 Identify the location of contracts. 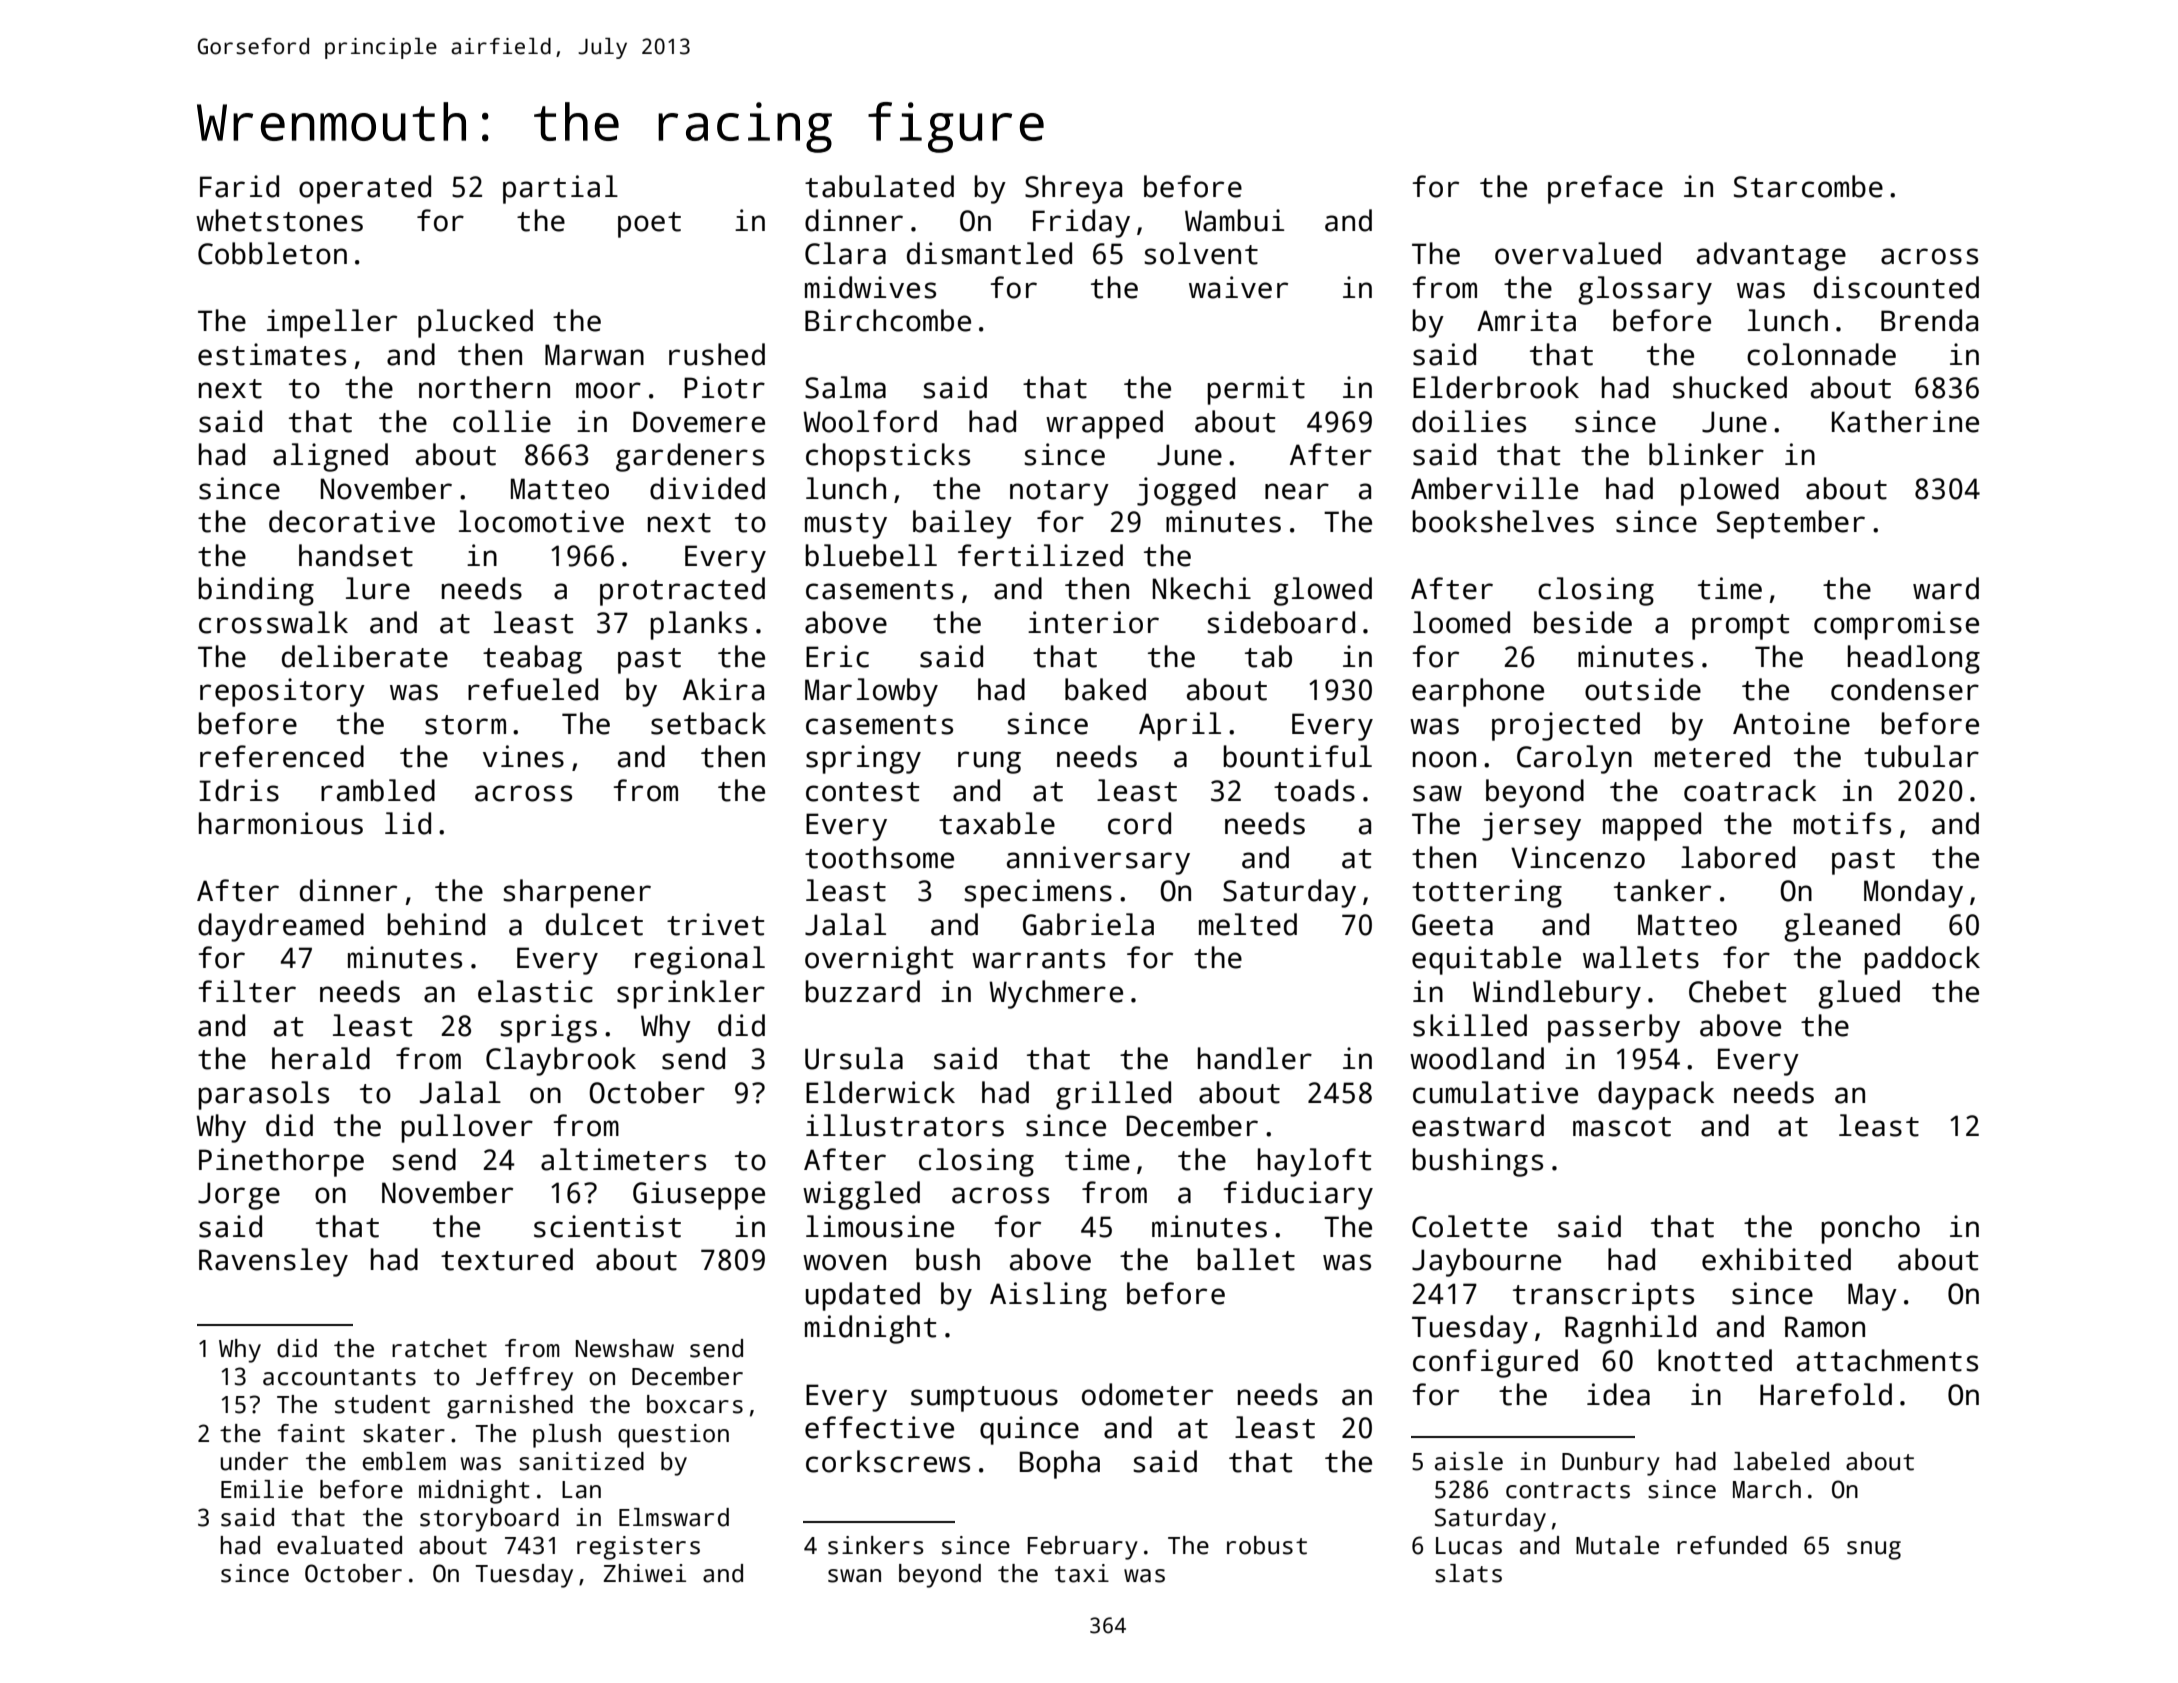
(1568, 1490).
